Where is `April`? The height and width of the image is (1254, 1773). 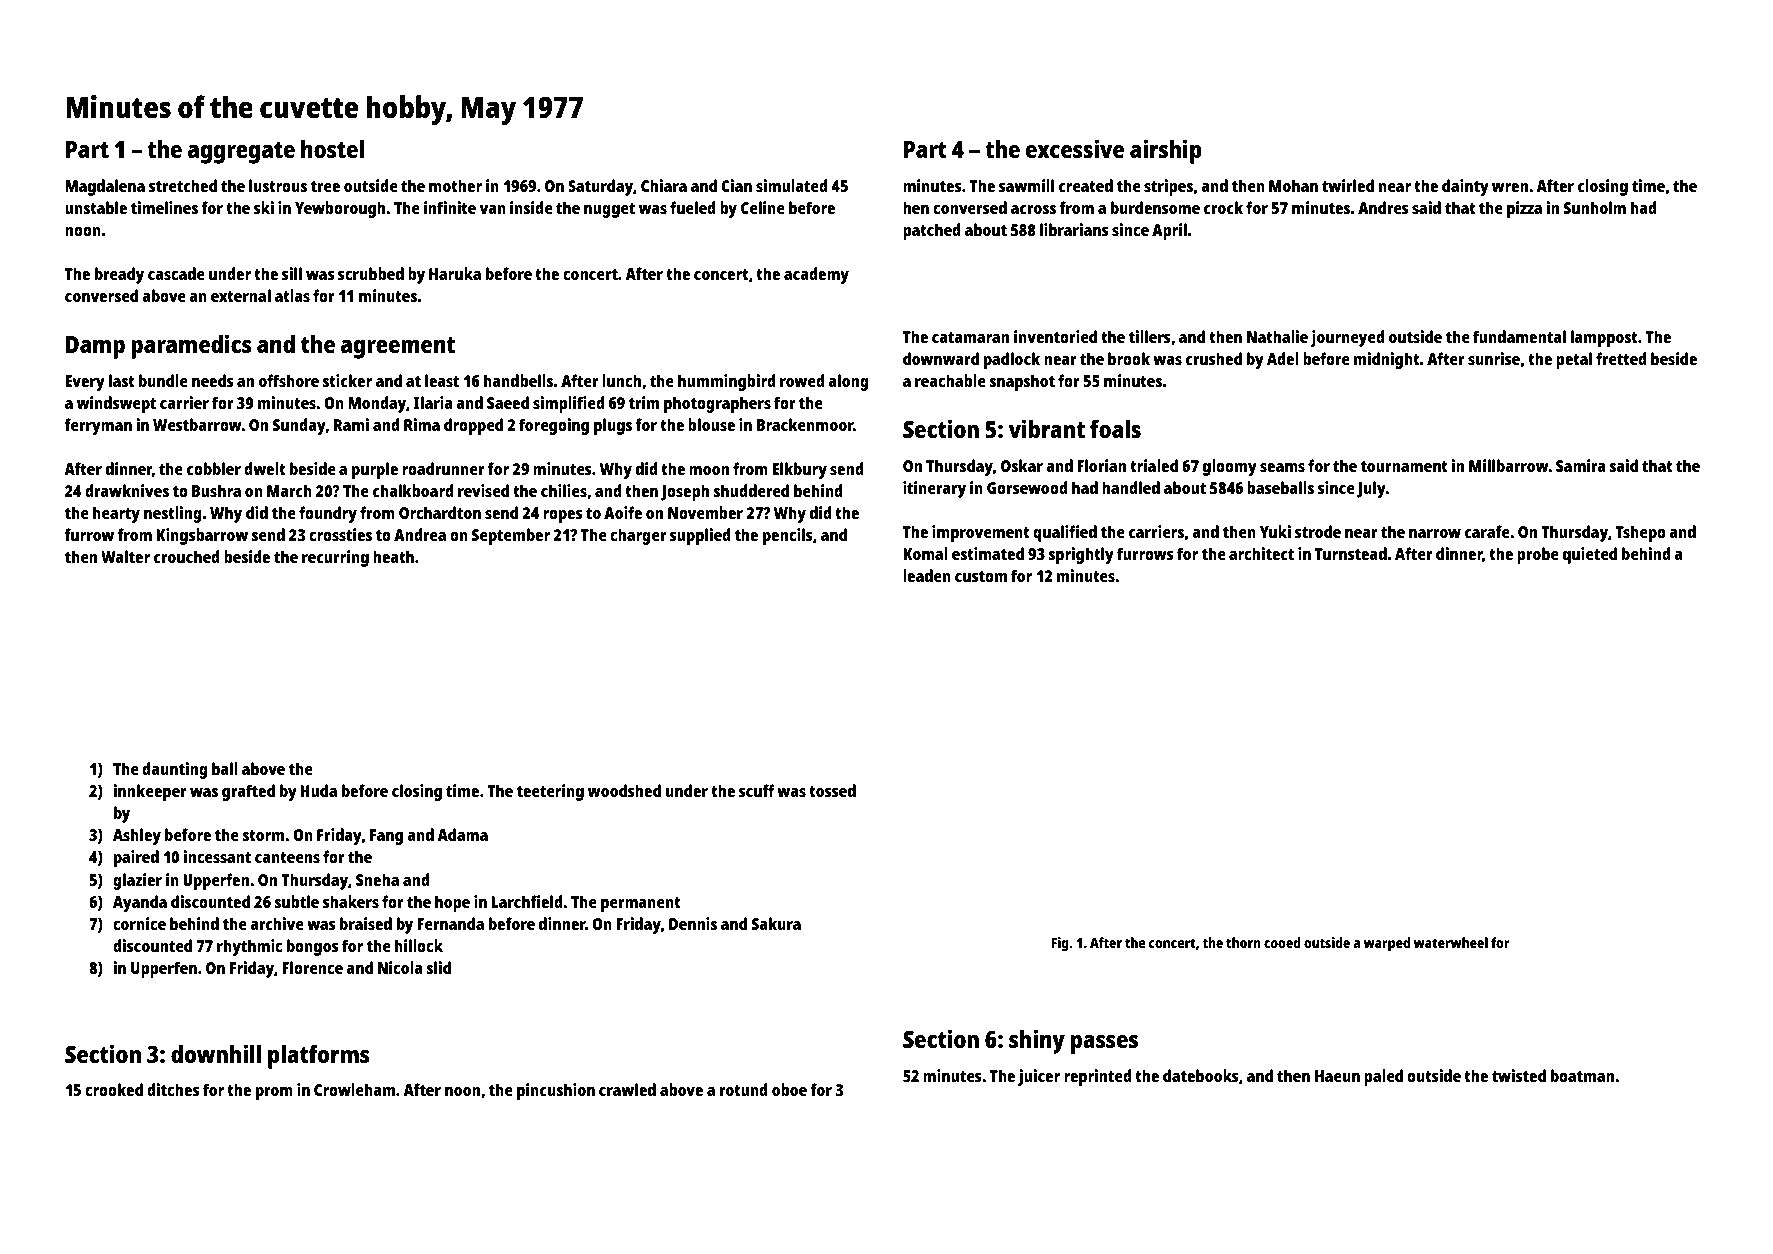
April is located at coordinates (1169, 231).
